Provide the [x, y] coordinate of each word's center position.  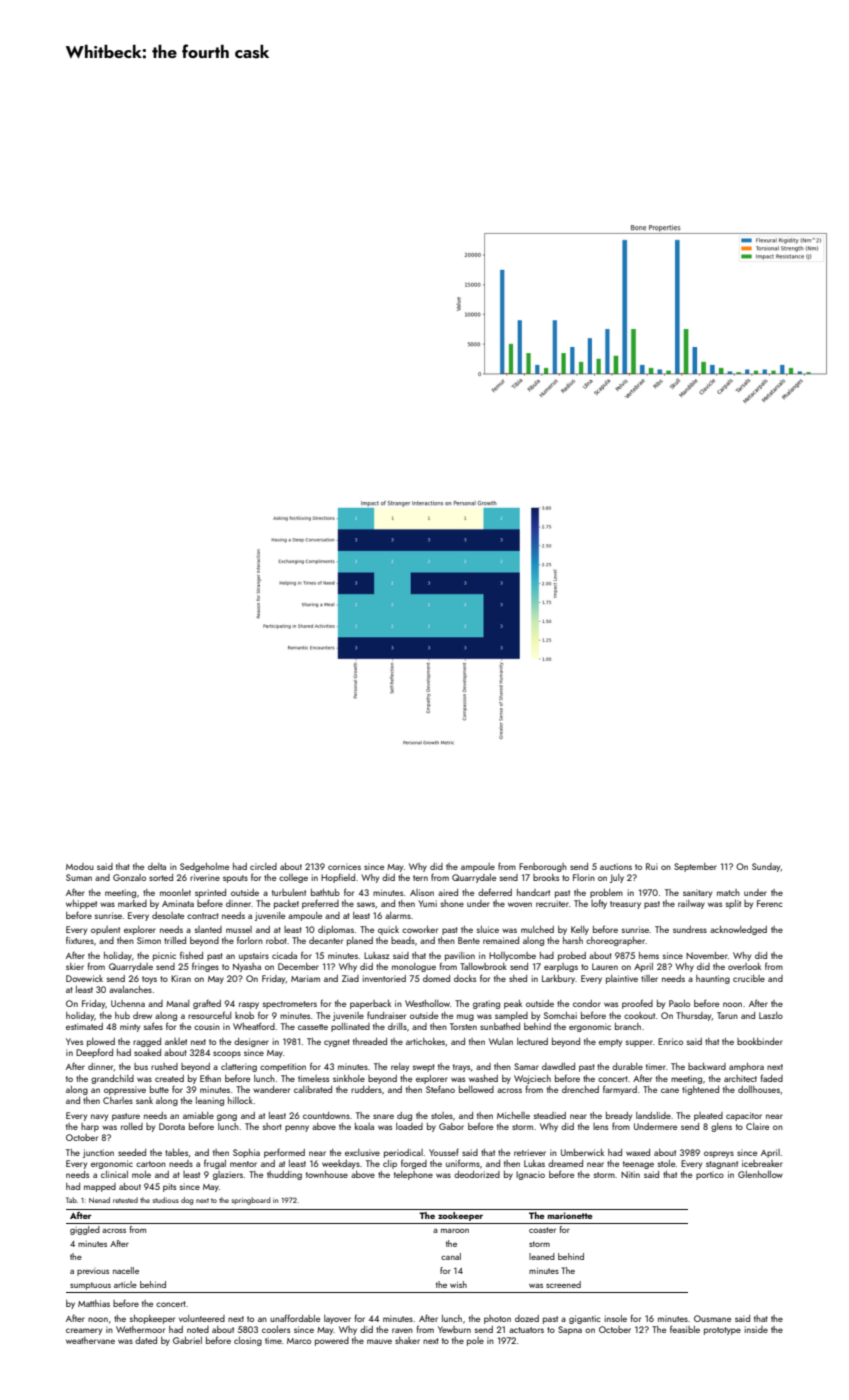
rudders [366, 1089]
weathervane [90, 1340]
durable [627, 1066]
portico [710, 1175]
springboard [250, 1201]
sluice [488, 929]
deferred [495, 892]
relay [400, 1067]
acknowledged [738, 930]
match [728, 892]
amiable [198, 1115]
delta [157, 866]
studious [165, 1200]
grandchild [112, 1079]
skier [75, 966]
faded [772, 1078]
